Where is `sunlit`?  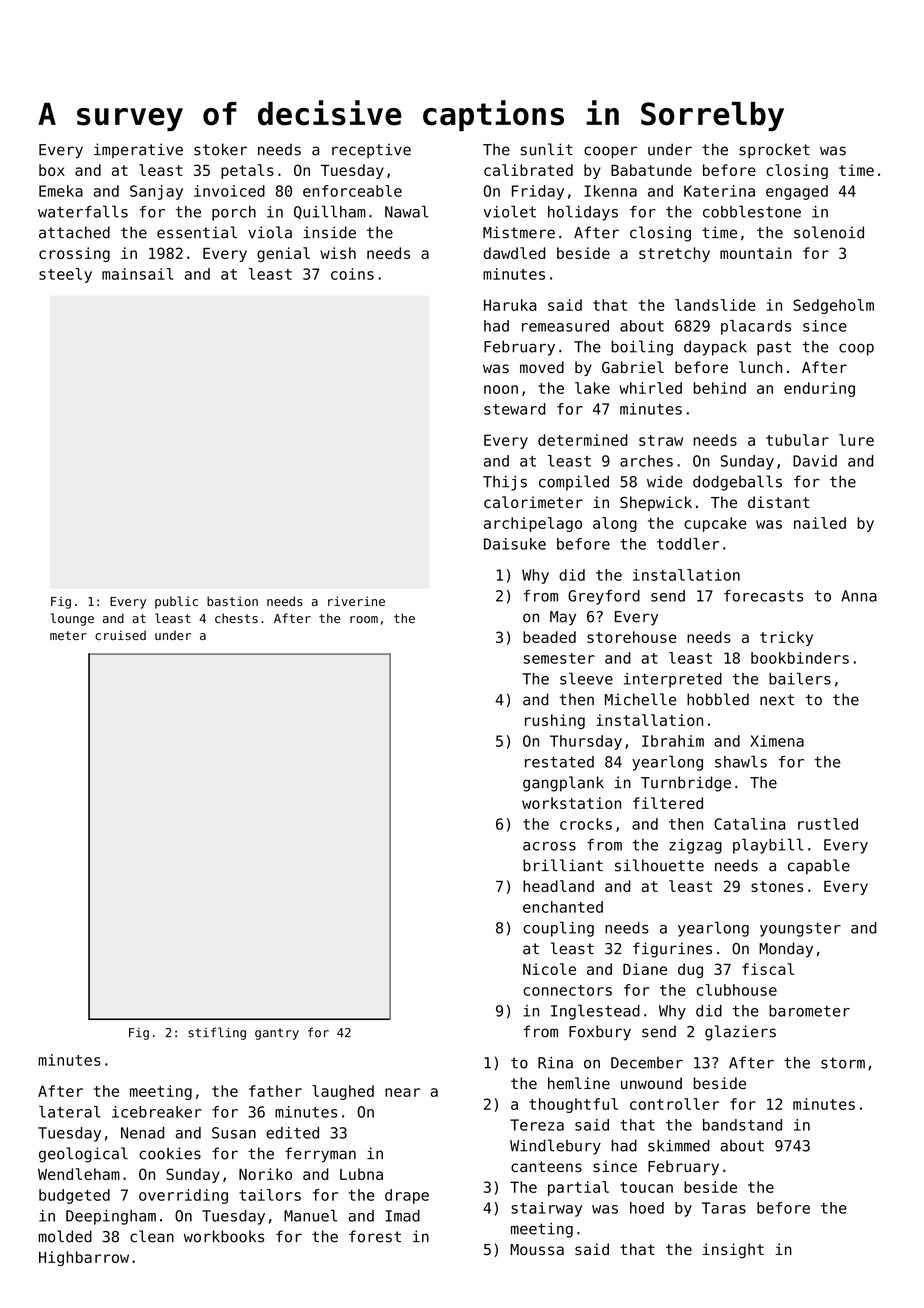
sunlit is located at coordinates (547, 149).
